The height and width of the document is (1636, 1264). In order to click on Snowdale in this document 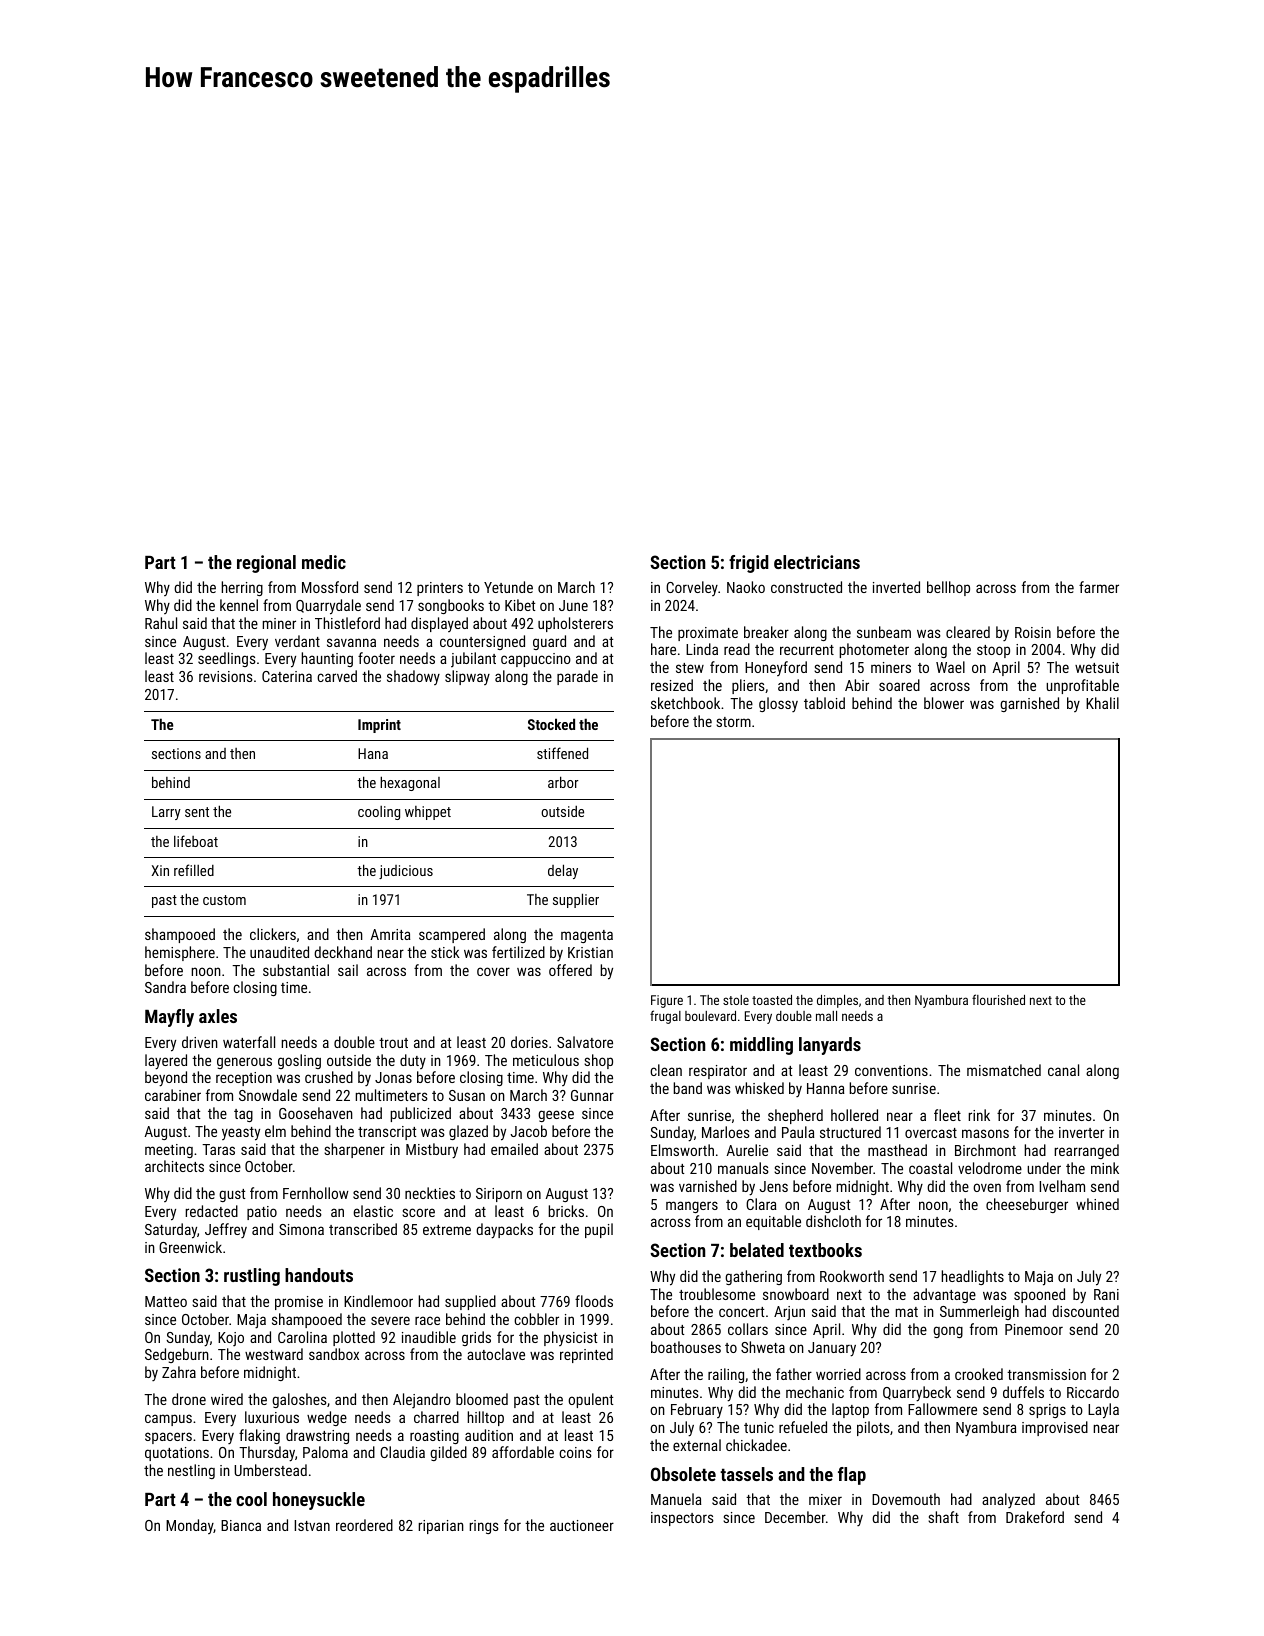, I will do `click(268, 1095)`.
